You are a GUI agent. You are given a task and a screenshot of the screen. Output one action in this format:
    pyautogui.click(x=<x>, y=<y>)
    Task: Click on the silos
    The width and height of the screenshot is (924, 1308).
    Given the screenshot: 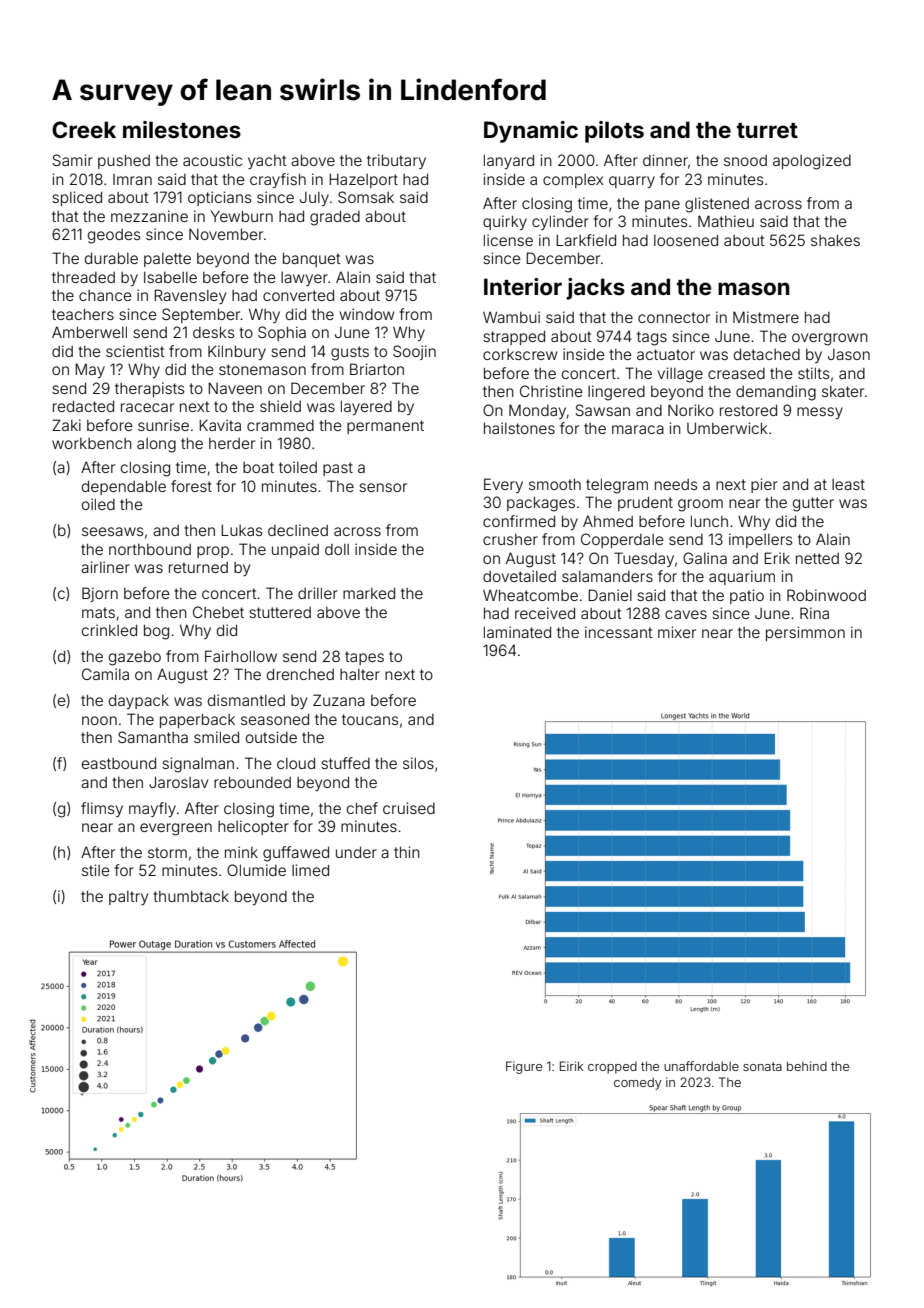 What is the action you would take?
    pyautogui.click(x=418, y=763)
